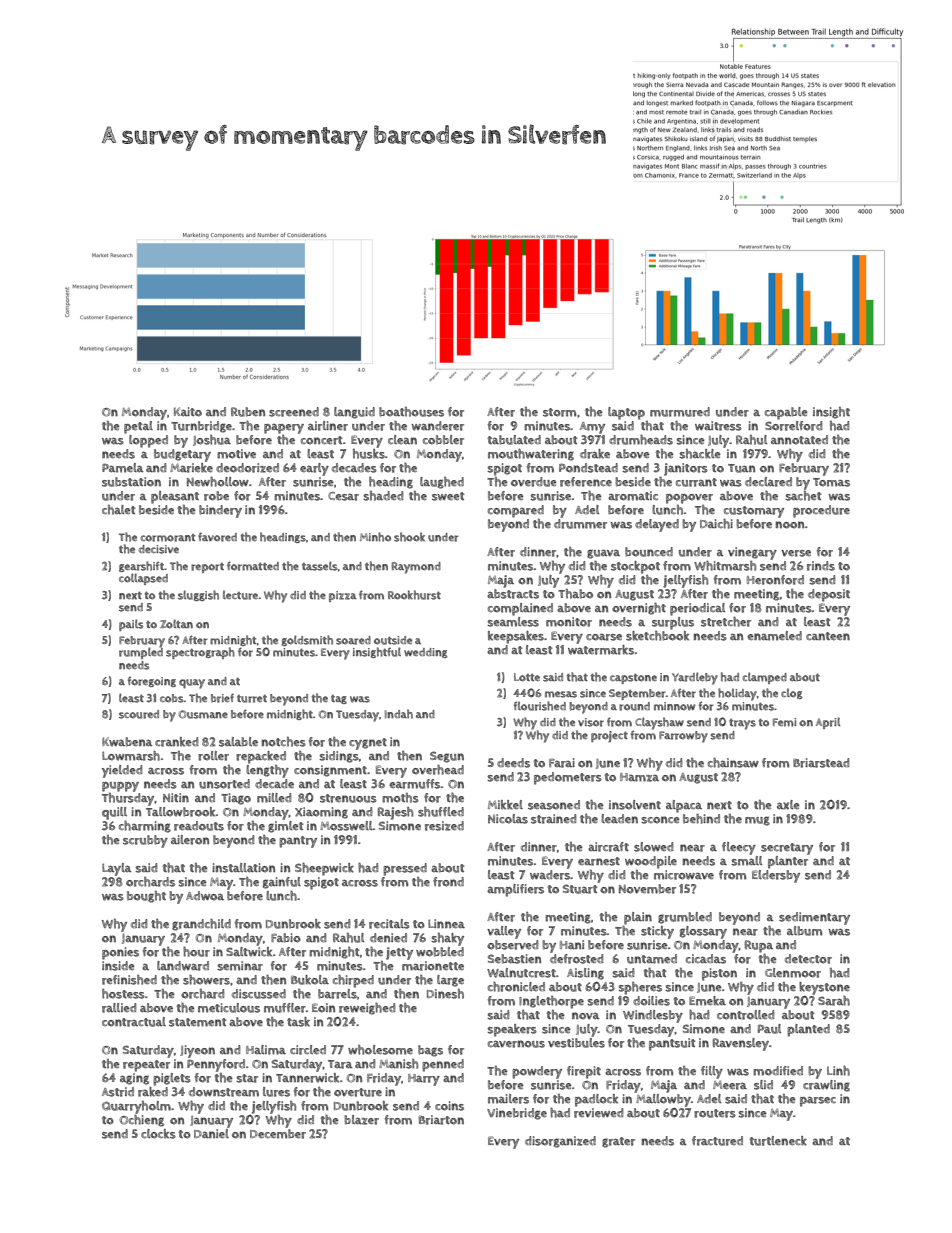 The width and height of the screenshot is (952, 1233). Describe the element at coordinates (307, 640) in the screenshot. I see `goldsmith` at that location.
